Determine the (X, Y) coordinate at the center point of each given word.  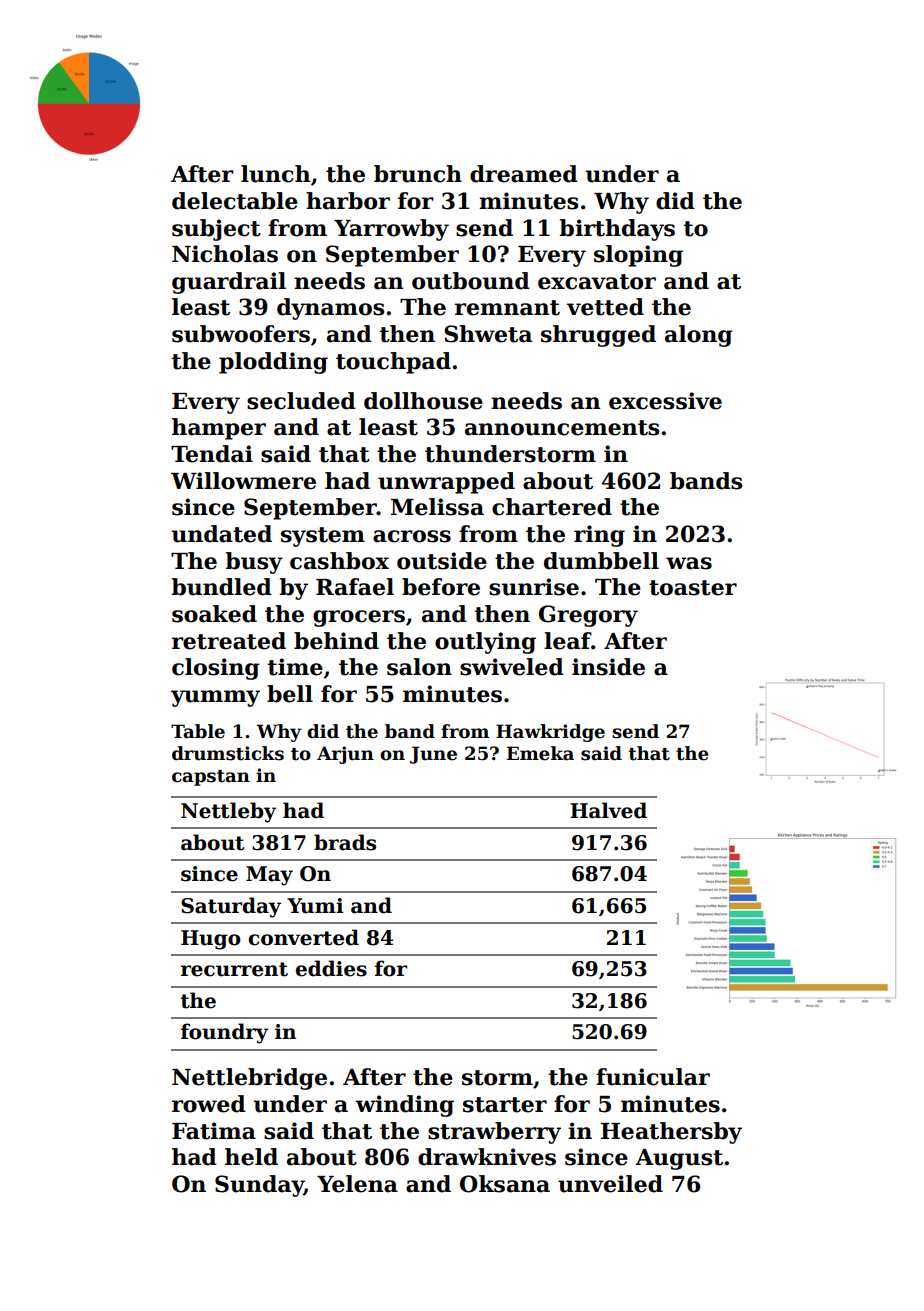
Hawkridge (550, 733)
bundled (221, 587)
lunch (276, 174)
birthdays (617, 230)
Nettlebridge (249, 1079)
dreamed (524, 174)
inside (608, 667)
